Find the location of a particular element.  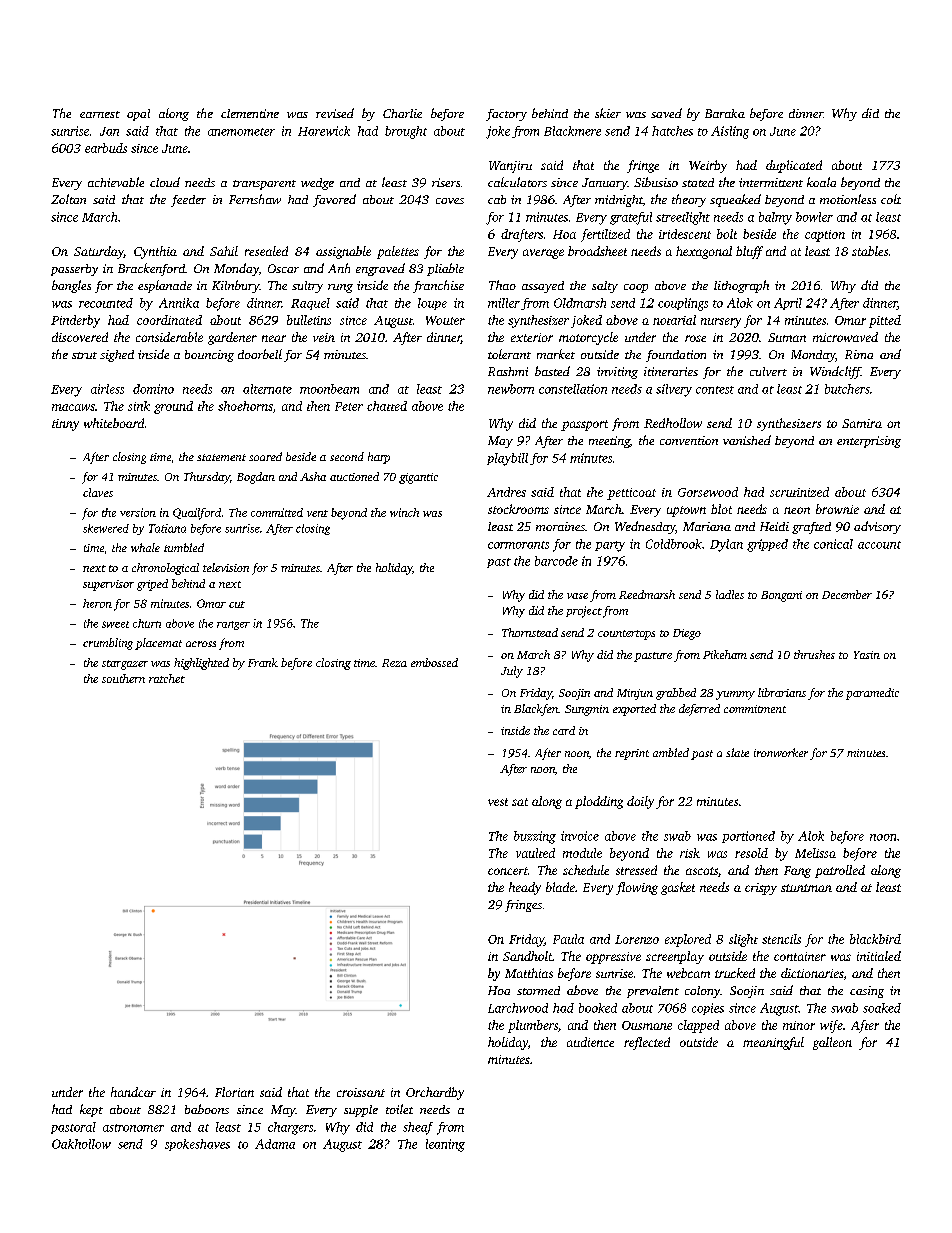

Charlie is located at coordinates (402, 113).
